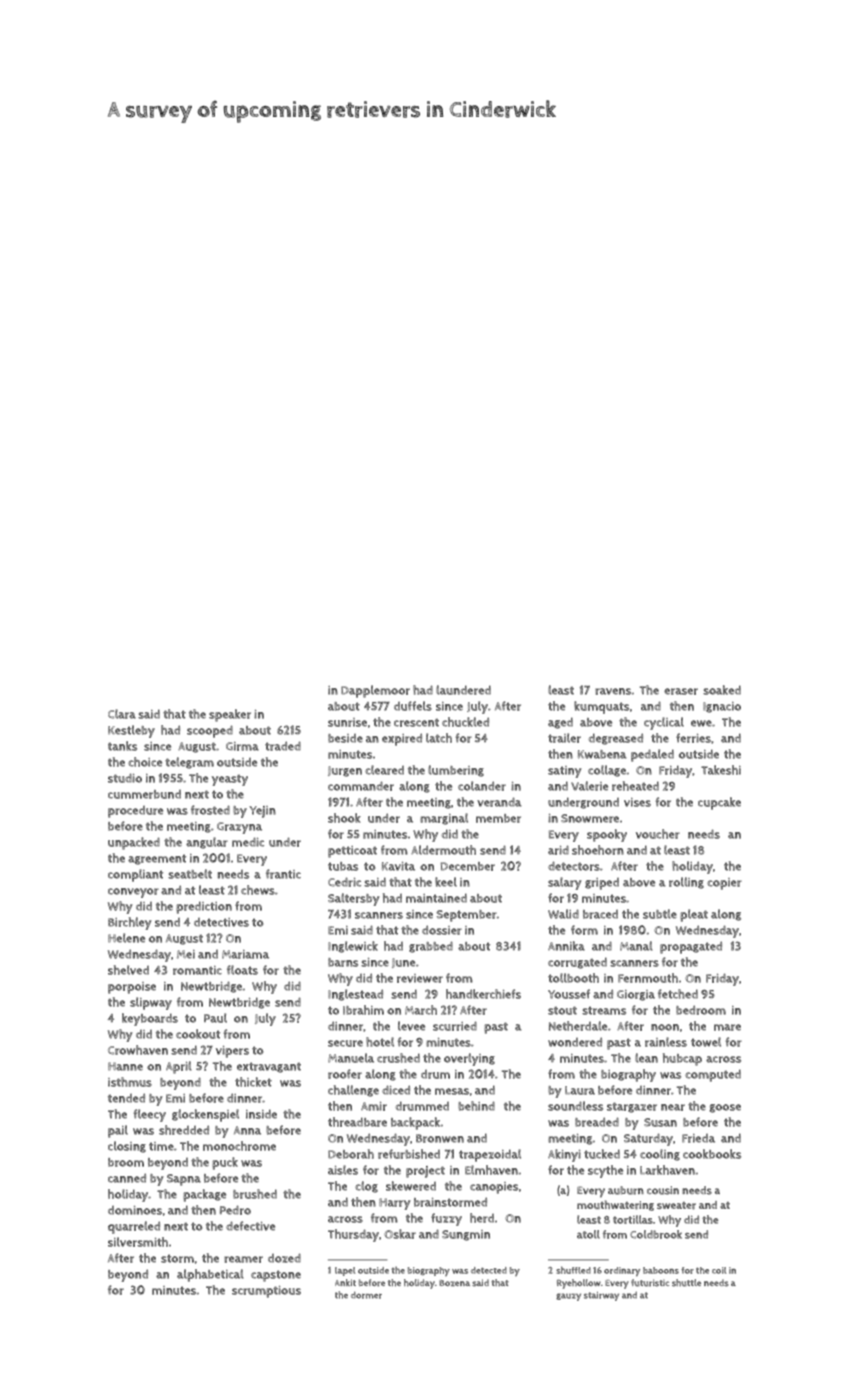 The height and width of the screenshot is (1400, 849). What do you see at coordinates (122, 714) in the screenshot?
I see `Clara` at bounding box center [122, 714].
